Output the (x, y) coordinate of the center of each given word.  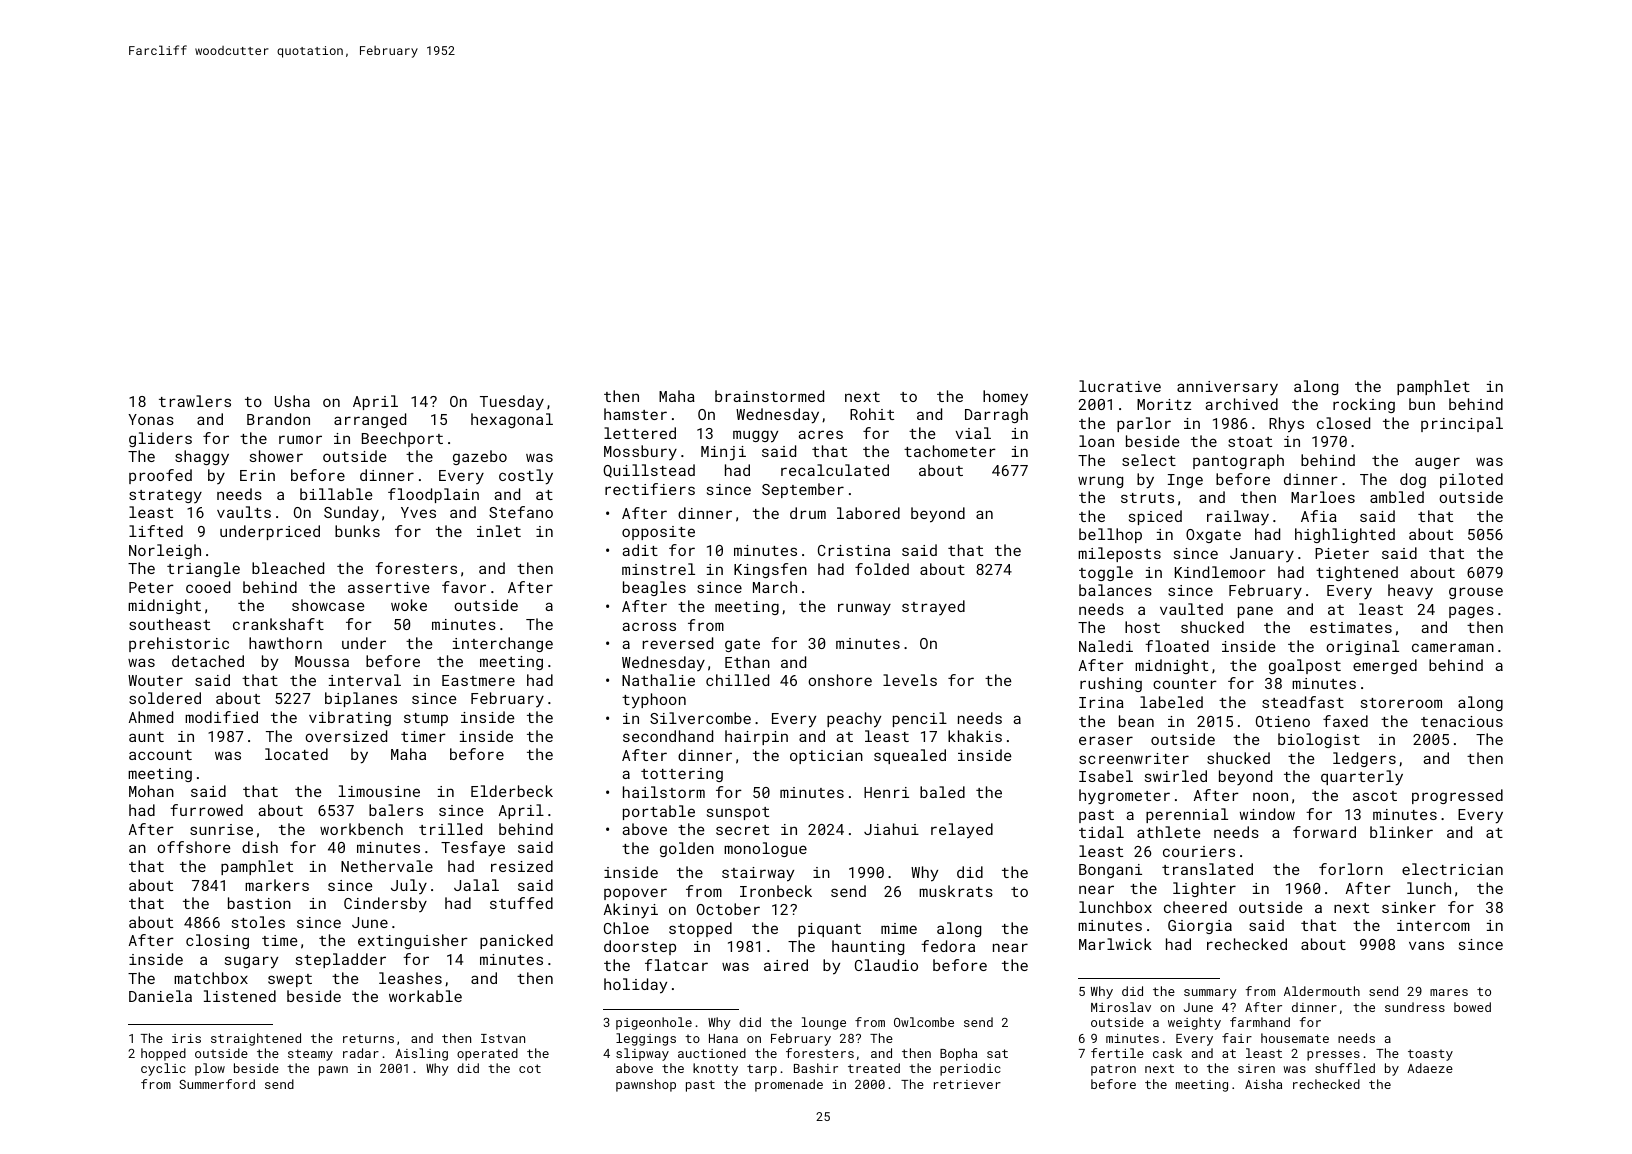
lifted (156, 531)
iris (186, 1038)
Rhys (1286, 425)
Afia (1319, 516)
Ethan (747, 662)
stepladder (341, 960)
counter (1185, 684)
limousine (379, 791)
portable (659, 812)
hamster (635, 414)
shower (276, 456)
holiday (635, 986)
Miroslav (1121, 1007)
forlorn (1351, 869)
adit (640, 550)
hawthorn (285, 643)
